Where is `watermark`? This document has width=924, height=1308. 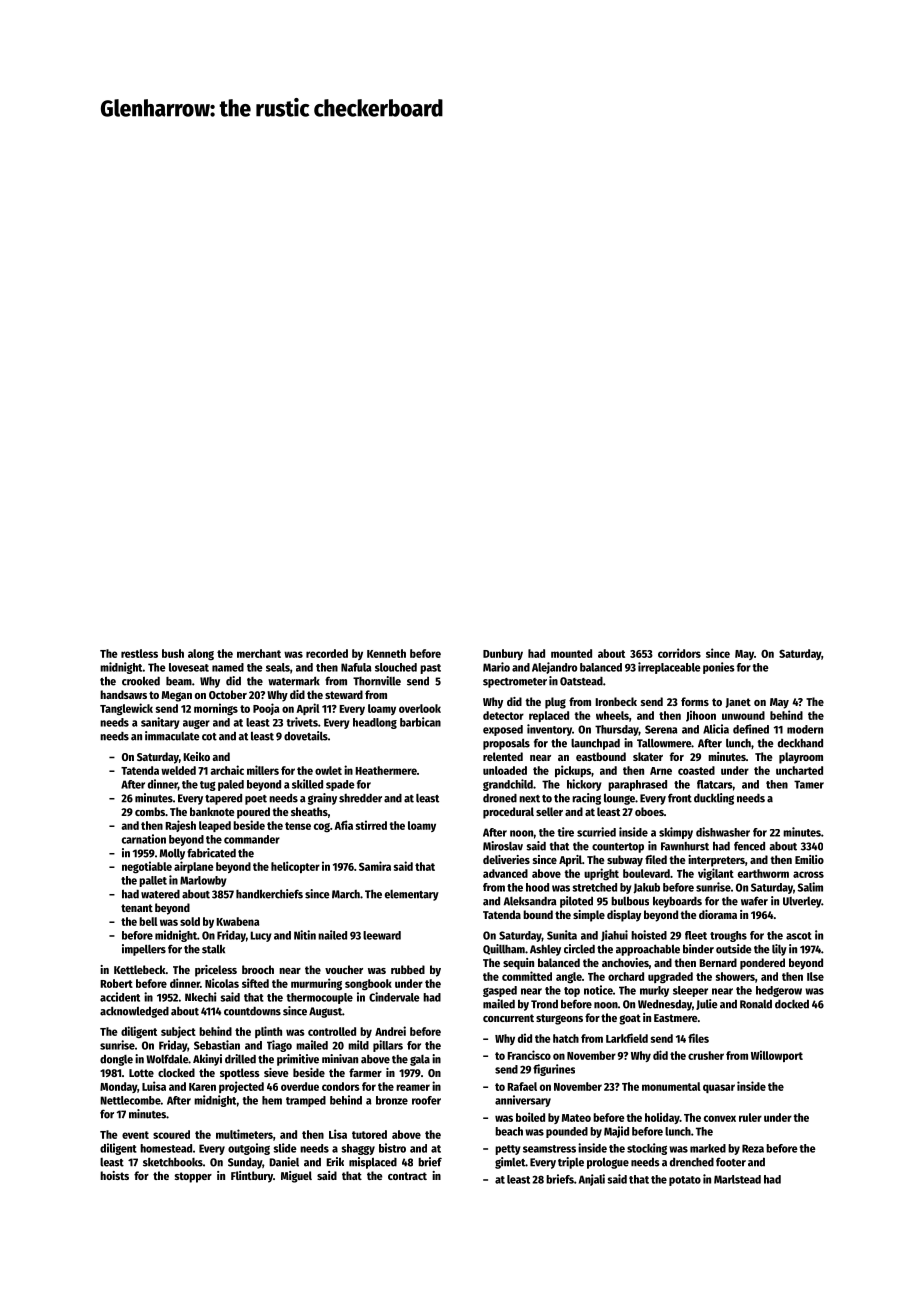
watermark is located at coordinates (294, 681).
